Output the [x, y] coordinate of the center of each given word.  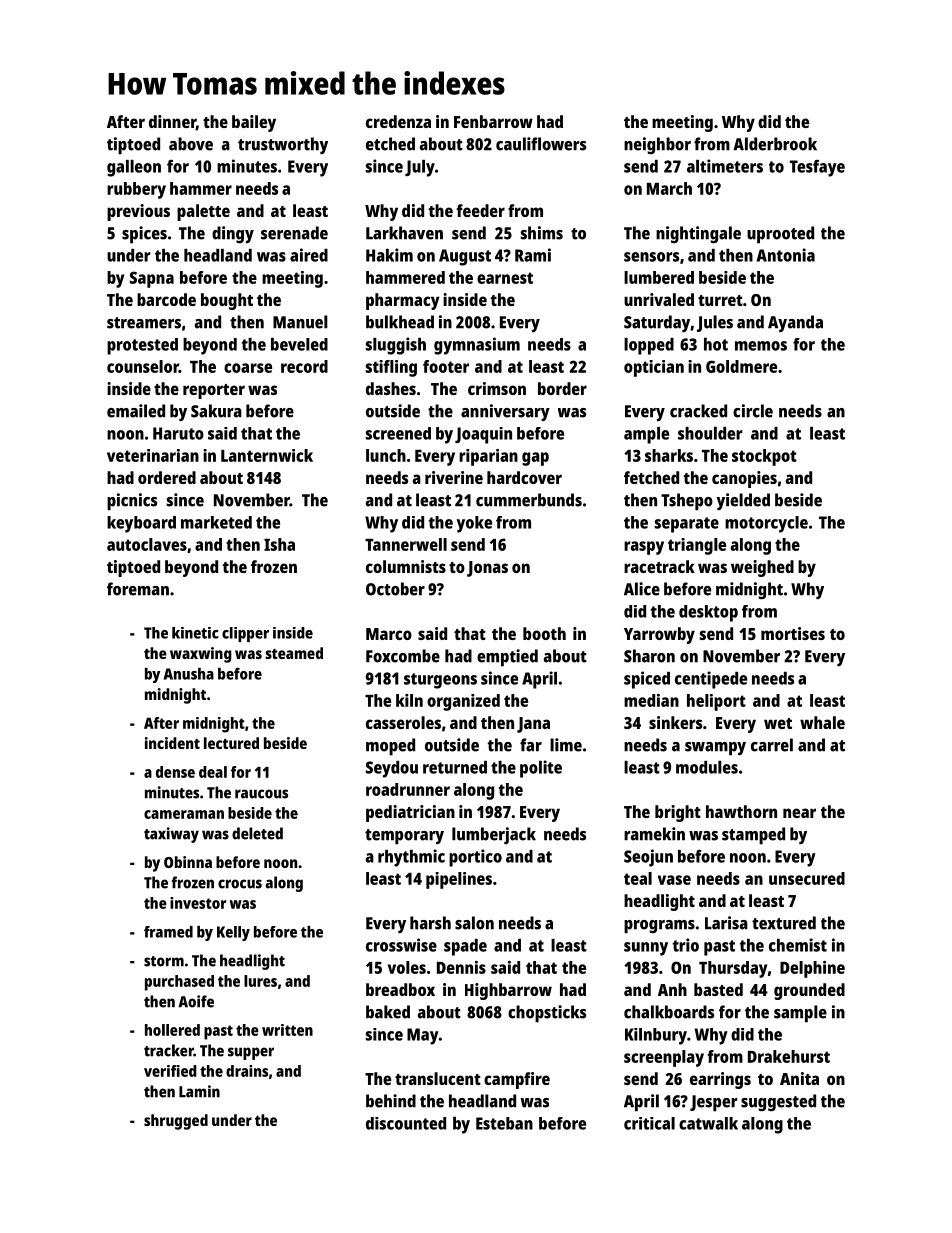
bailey [254, 123]
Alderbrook [775, 144]
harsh [430, 923]
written [287, 1030]
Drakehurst [789, 1056]
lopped [649, 346]
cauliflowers [541, 144]
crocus [240, 884]
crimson [497, 388]
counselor [143, 366]
